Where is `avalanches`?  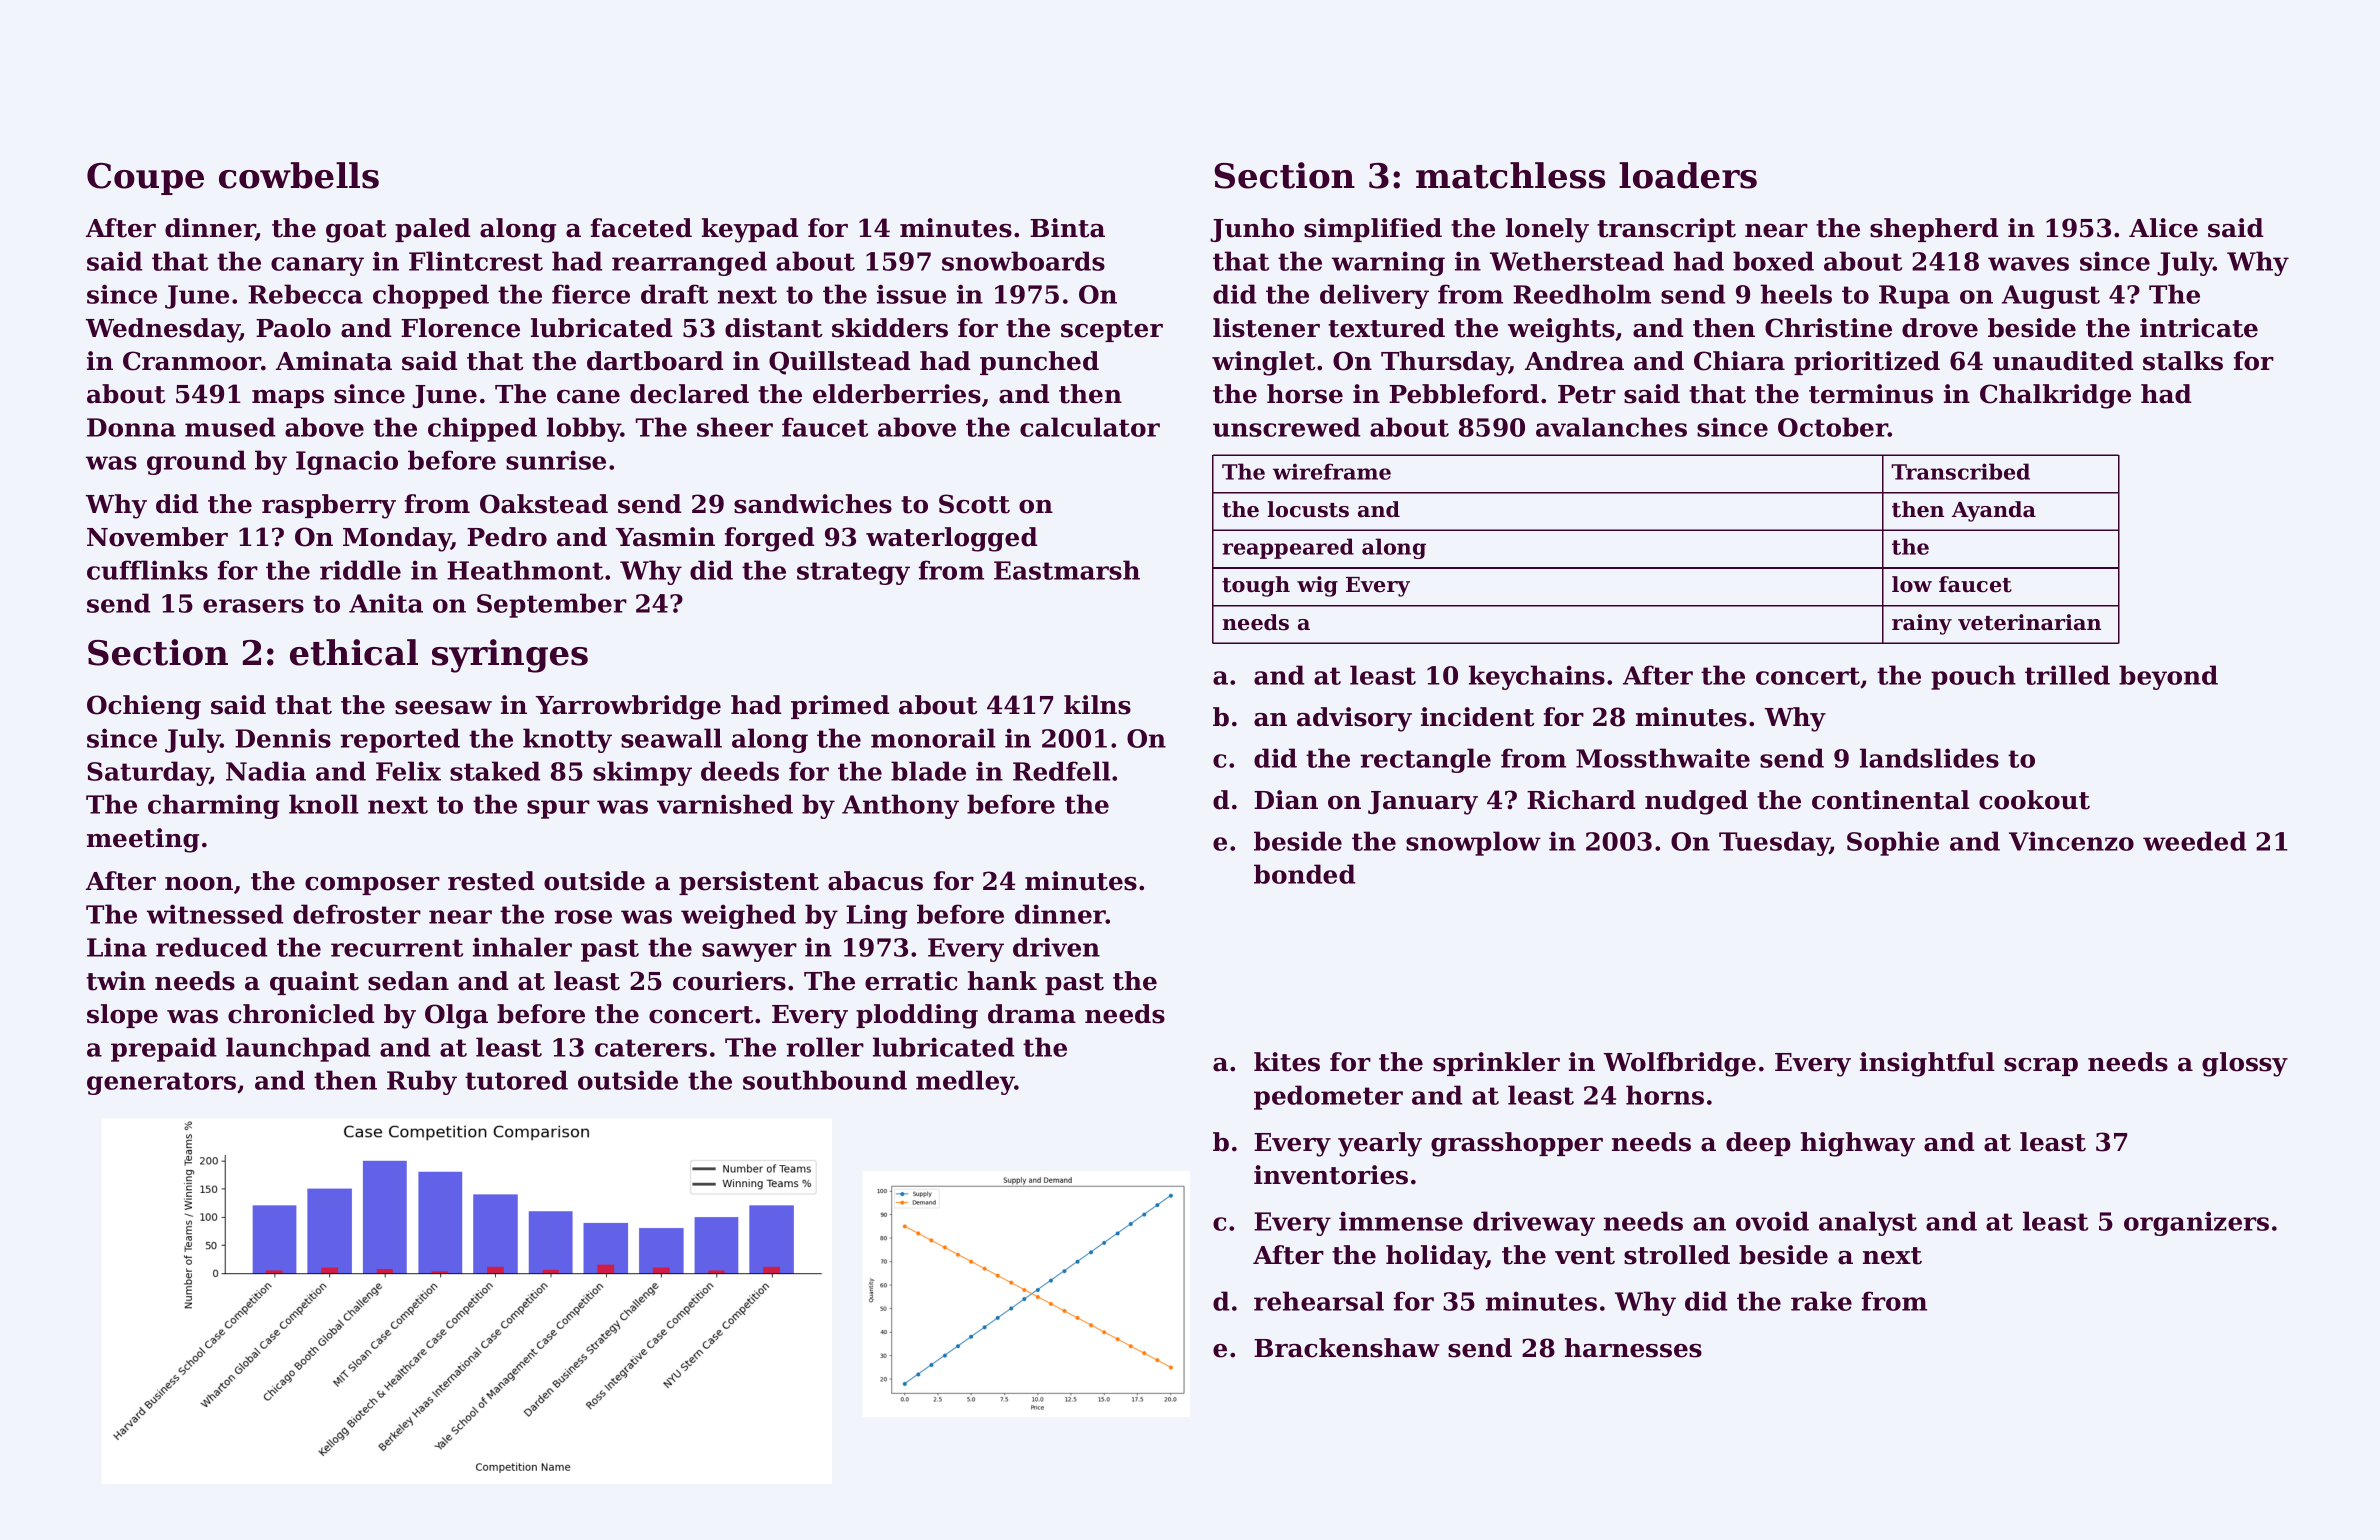
avalanches is located at coordinates (1611, 427).
